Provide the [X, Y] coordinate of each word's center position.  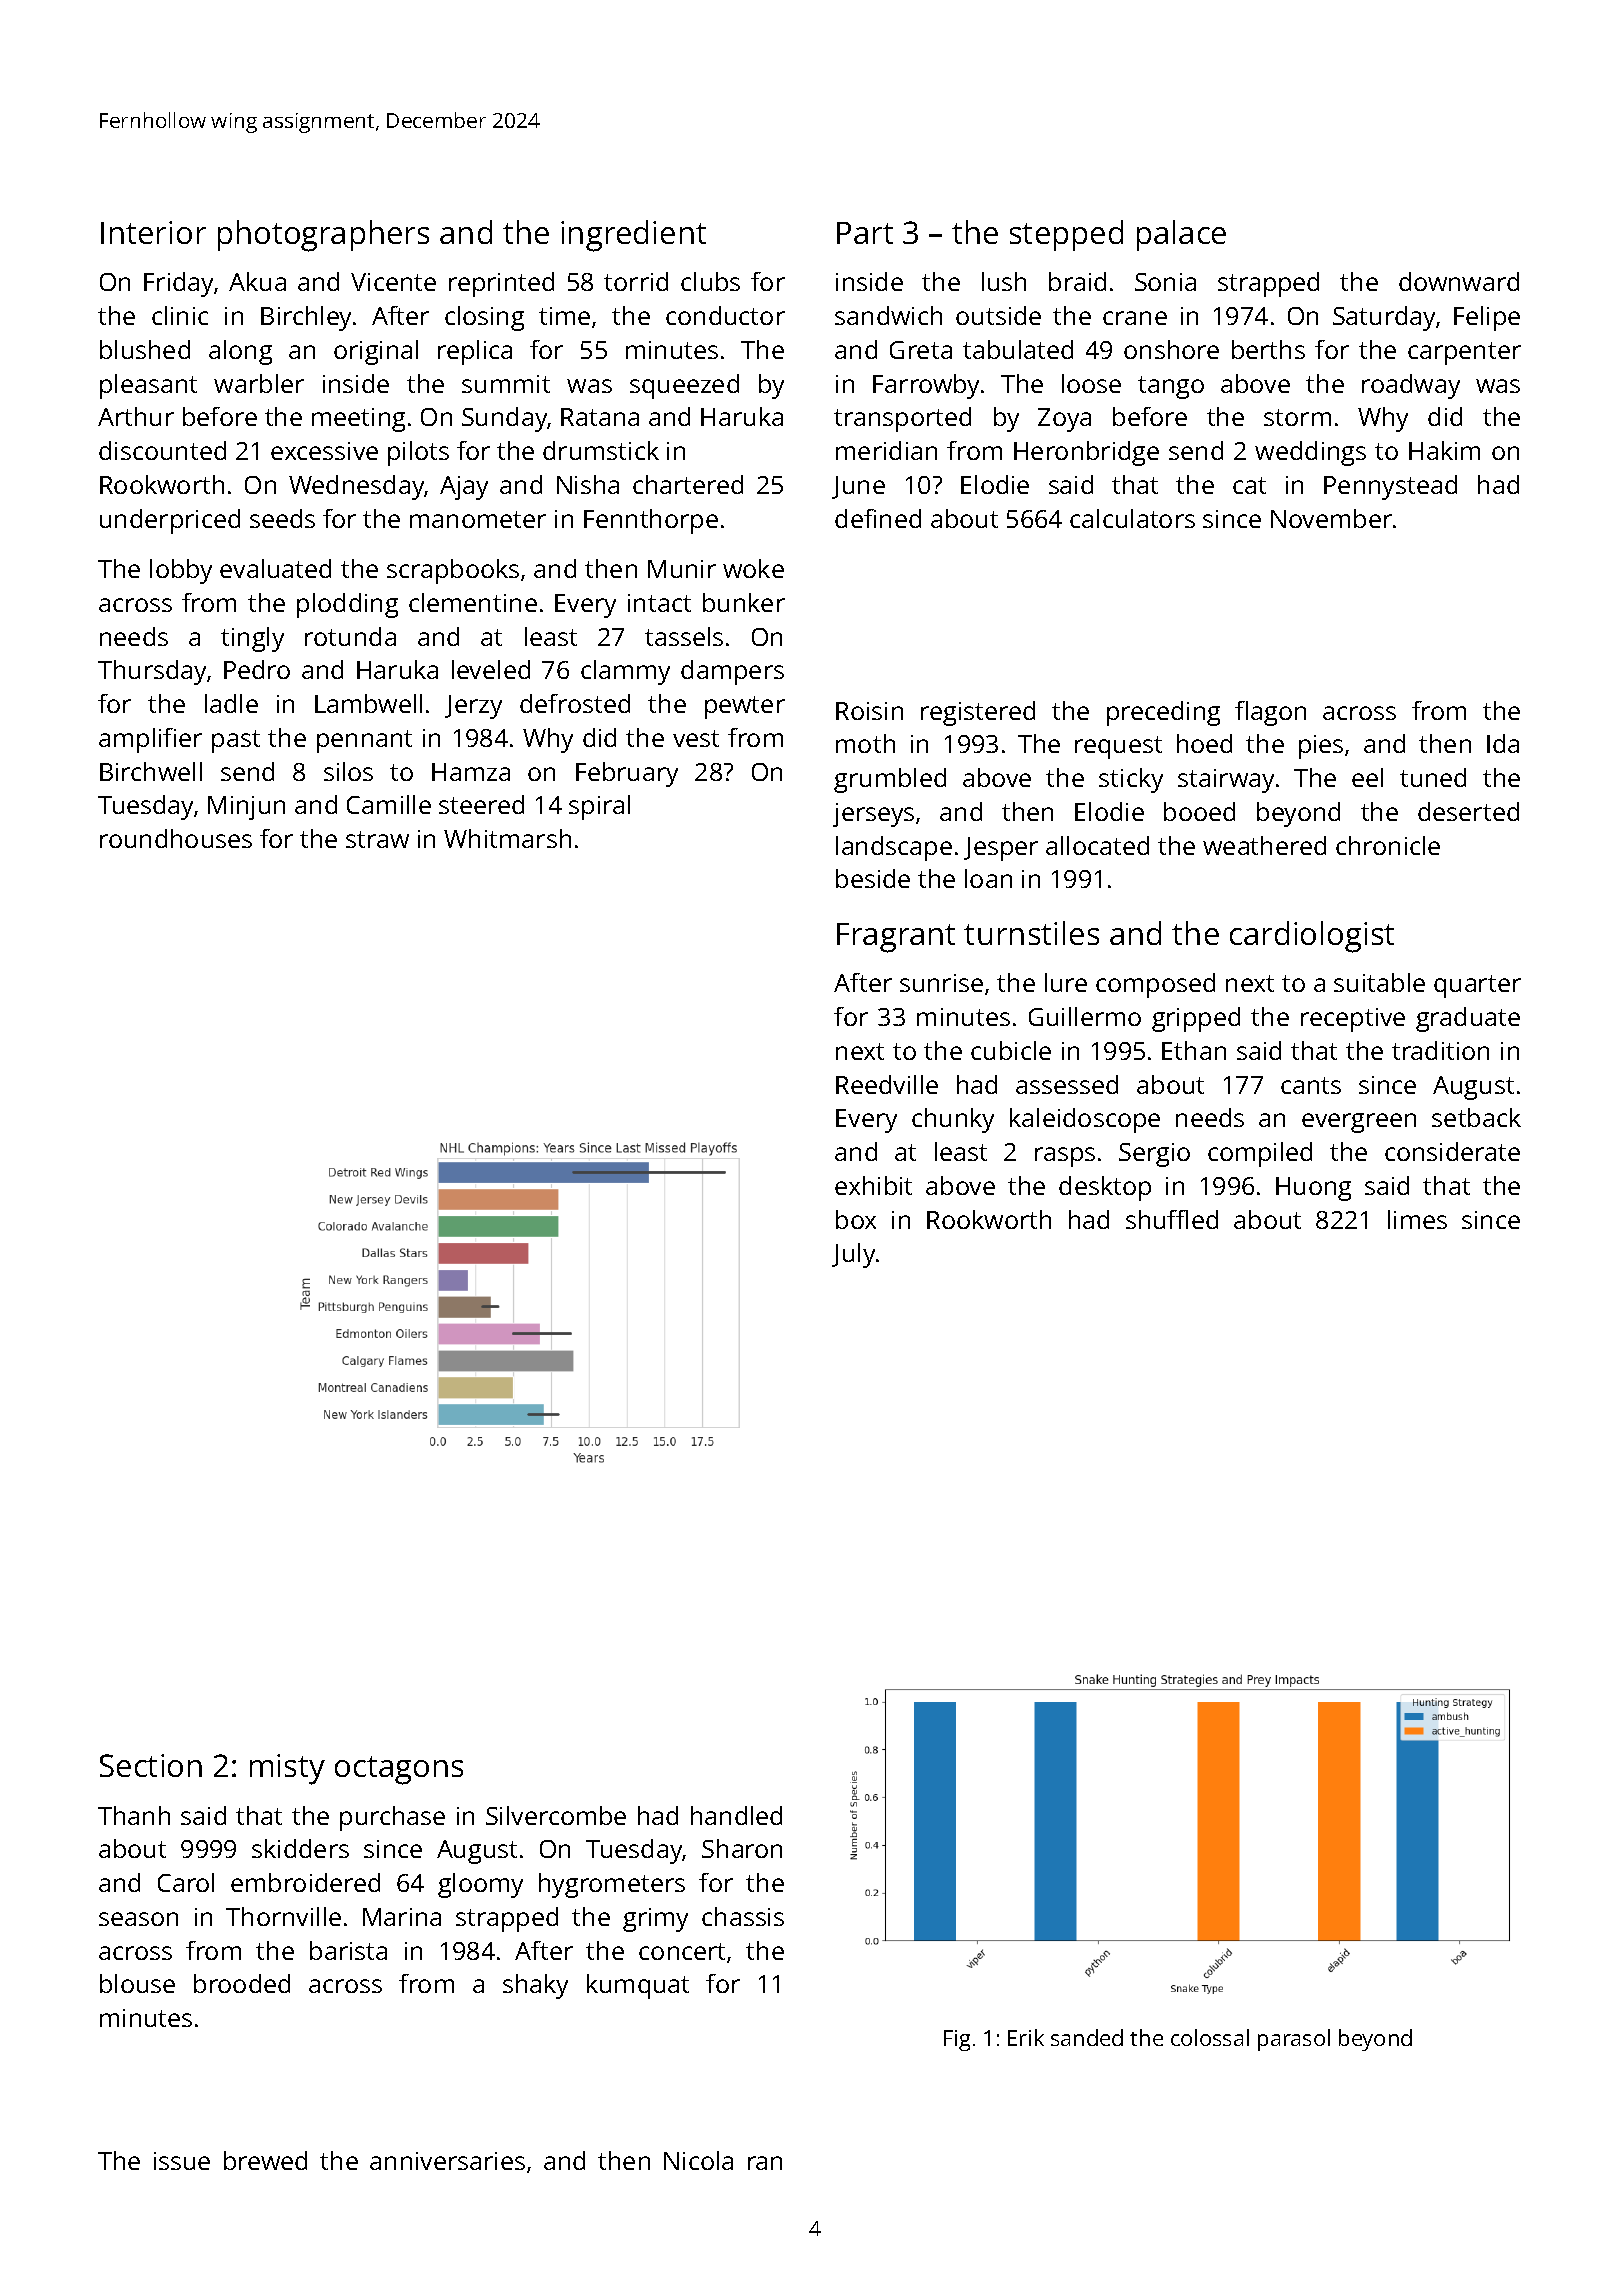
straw [377, 839]
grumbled [890, 780]
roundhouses [176, 838]
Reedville [887, 1084]
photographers [323, 236]
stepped [1066, 235]
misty [287, 1769]
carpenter [1464, 353]
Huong [1313, 1189]
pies [1321, 747]
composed [1155, 985]
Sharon [742, 1848]
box [856, 1219]
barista [348, 1950]
